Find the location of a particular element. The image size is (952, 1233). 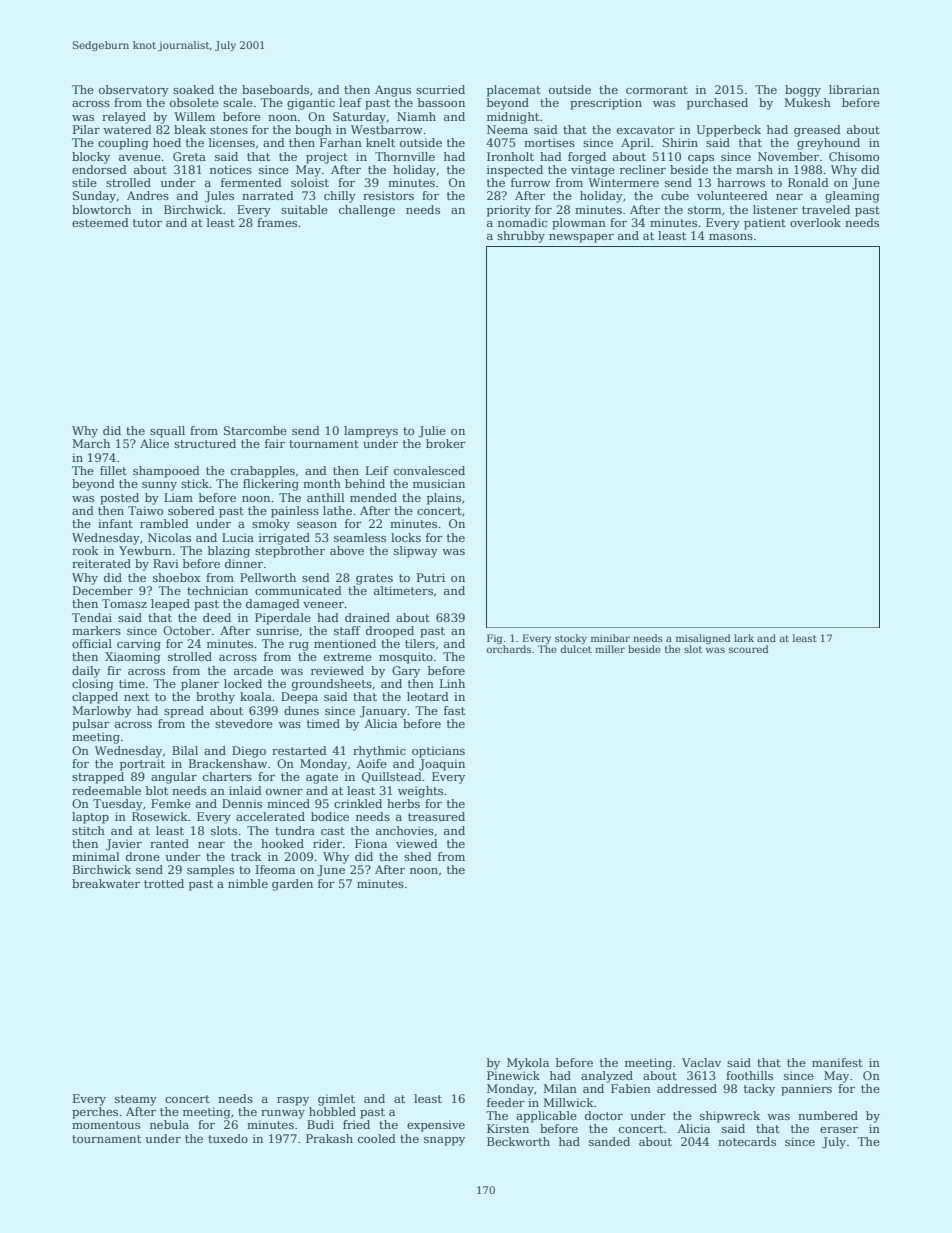

Linh is located at coordinates (452, 683).
